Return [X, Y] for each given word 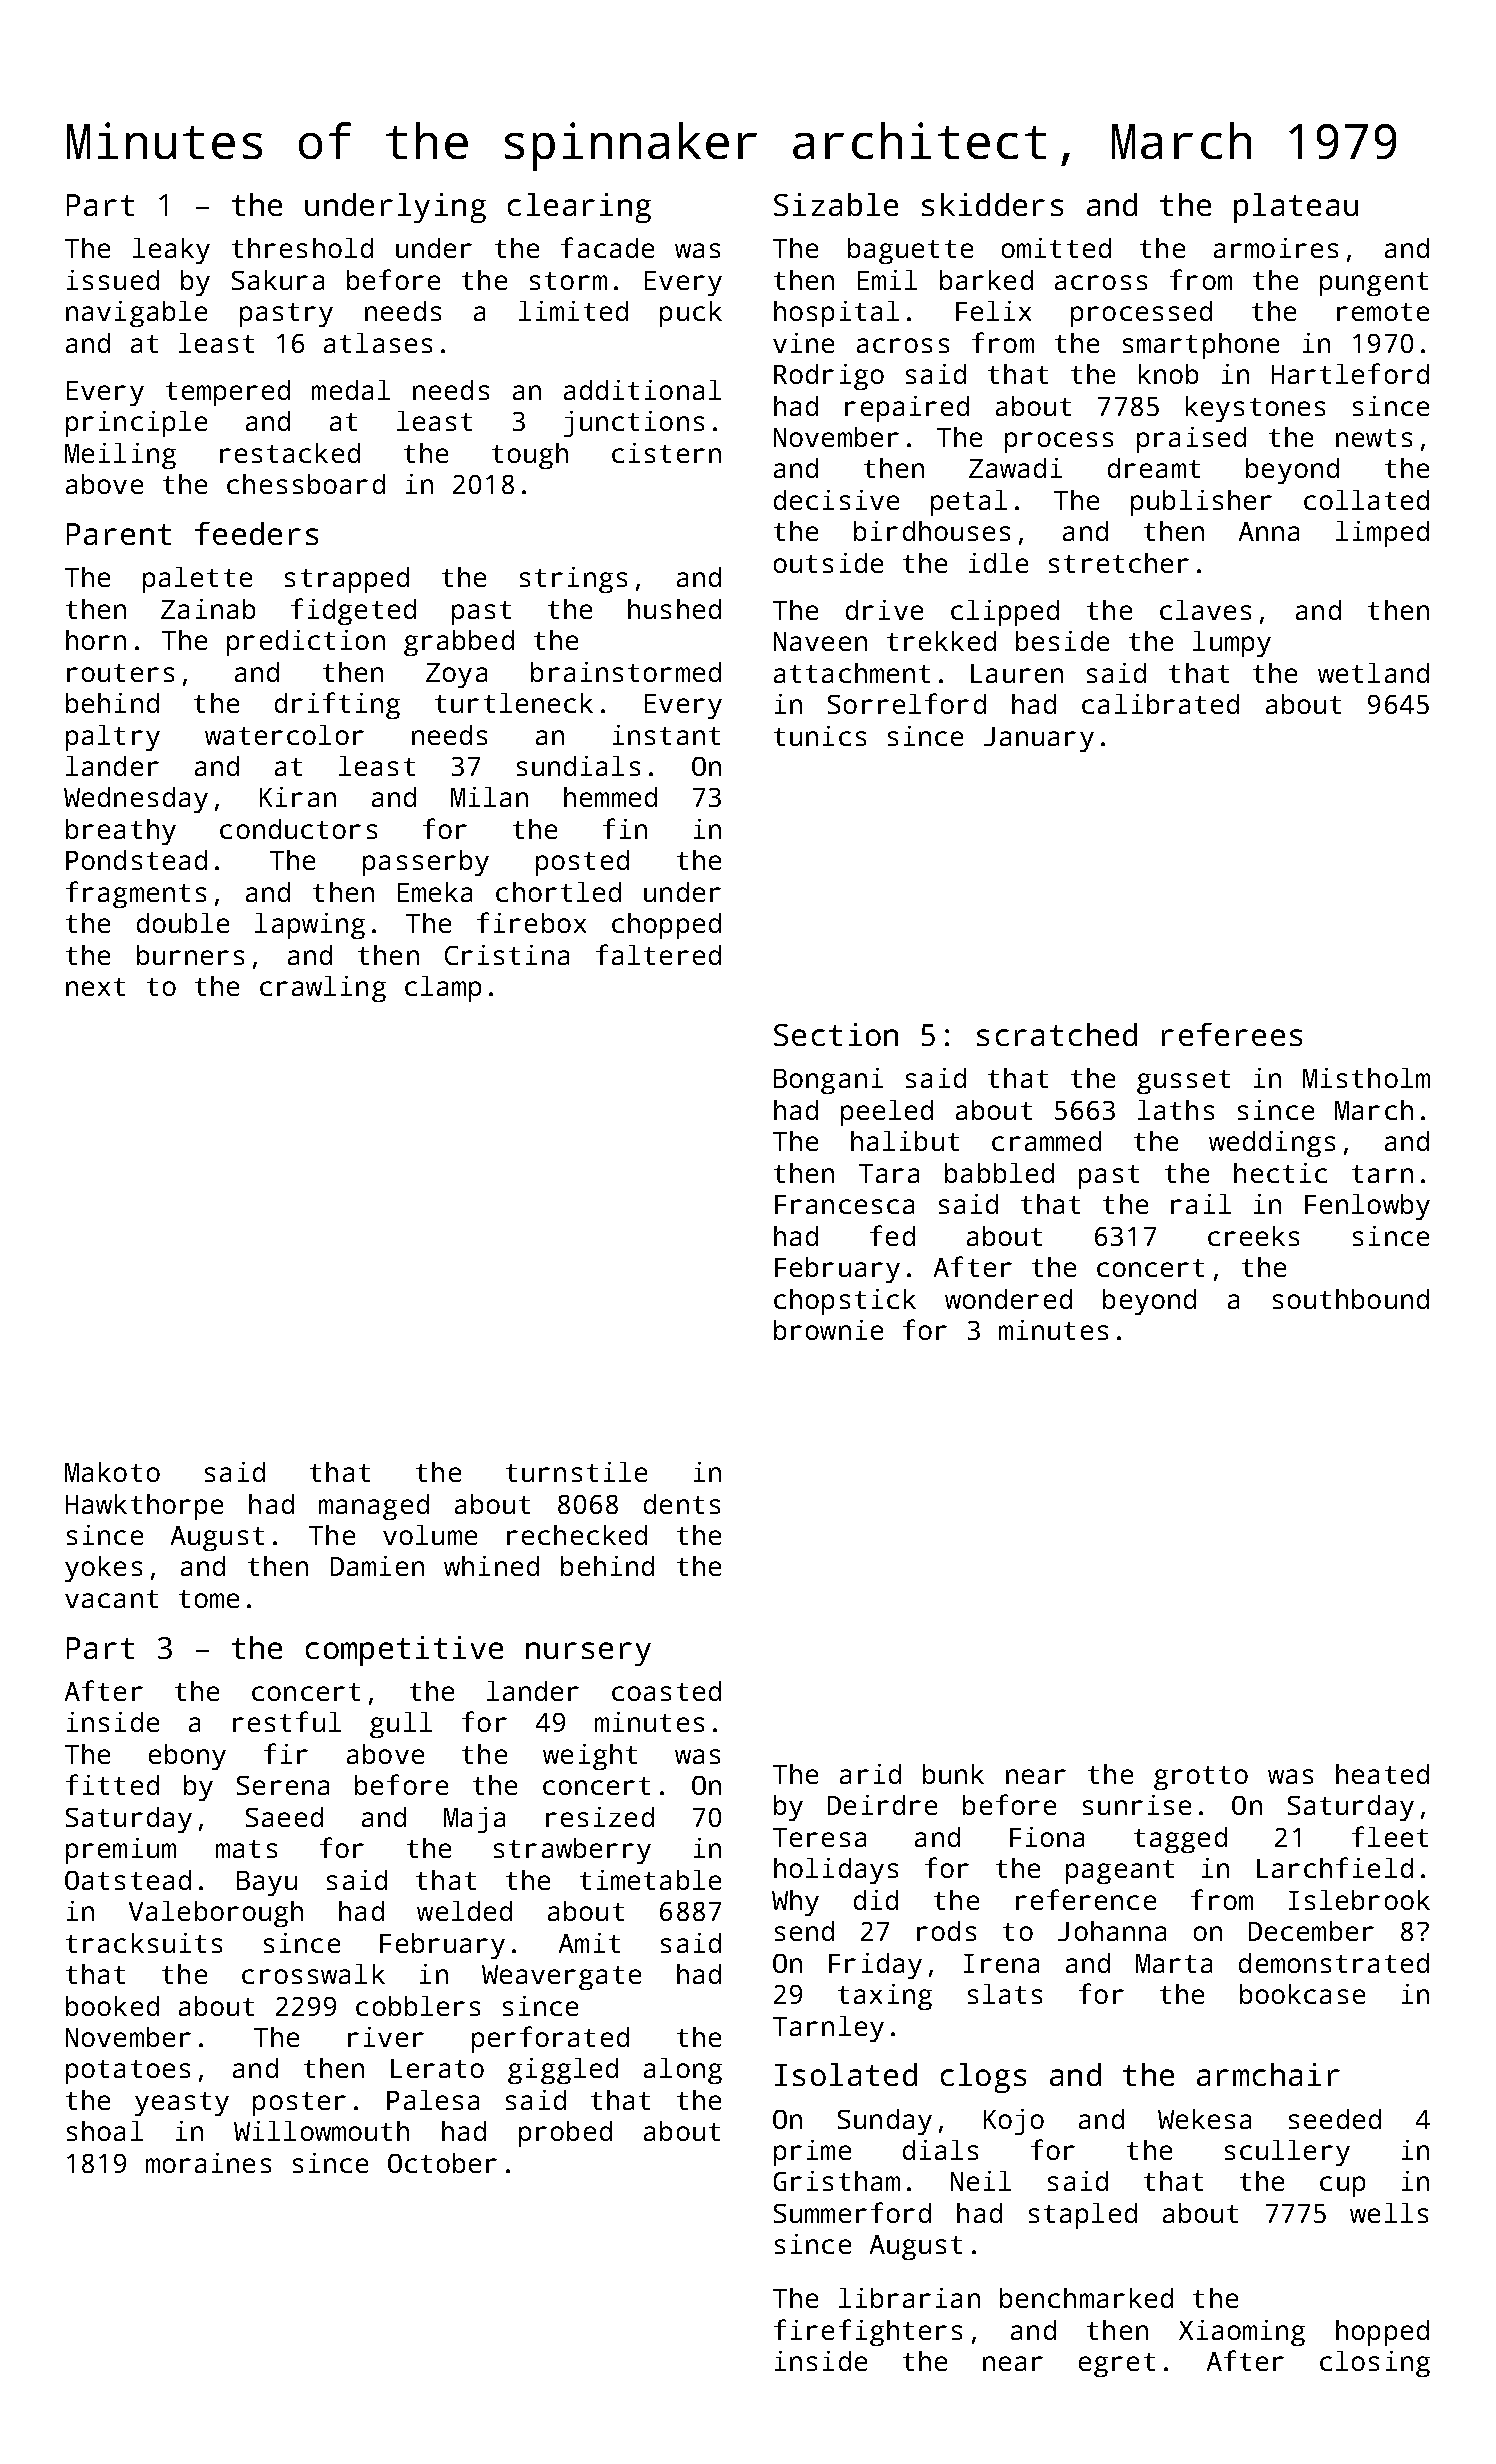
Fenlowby [1367, 1207]
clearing [579, 208]
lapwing [310, 926]
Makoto [112, 1472]
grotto [1201, 1778]
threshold [302, 248]
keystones [1255, 409]
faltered [658, 954]
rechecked [577, 1535]
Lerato [437, 2068]
